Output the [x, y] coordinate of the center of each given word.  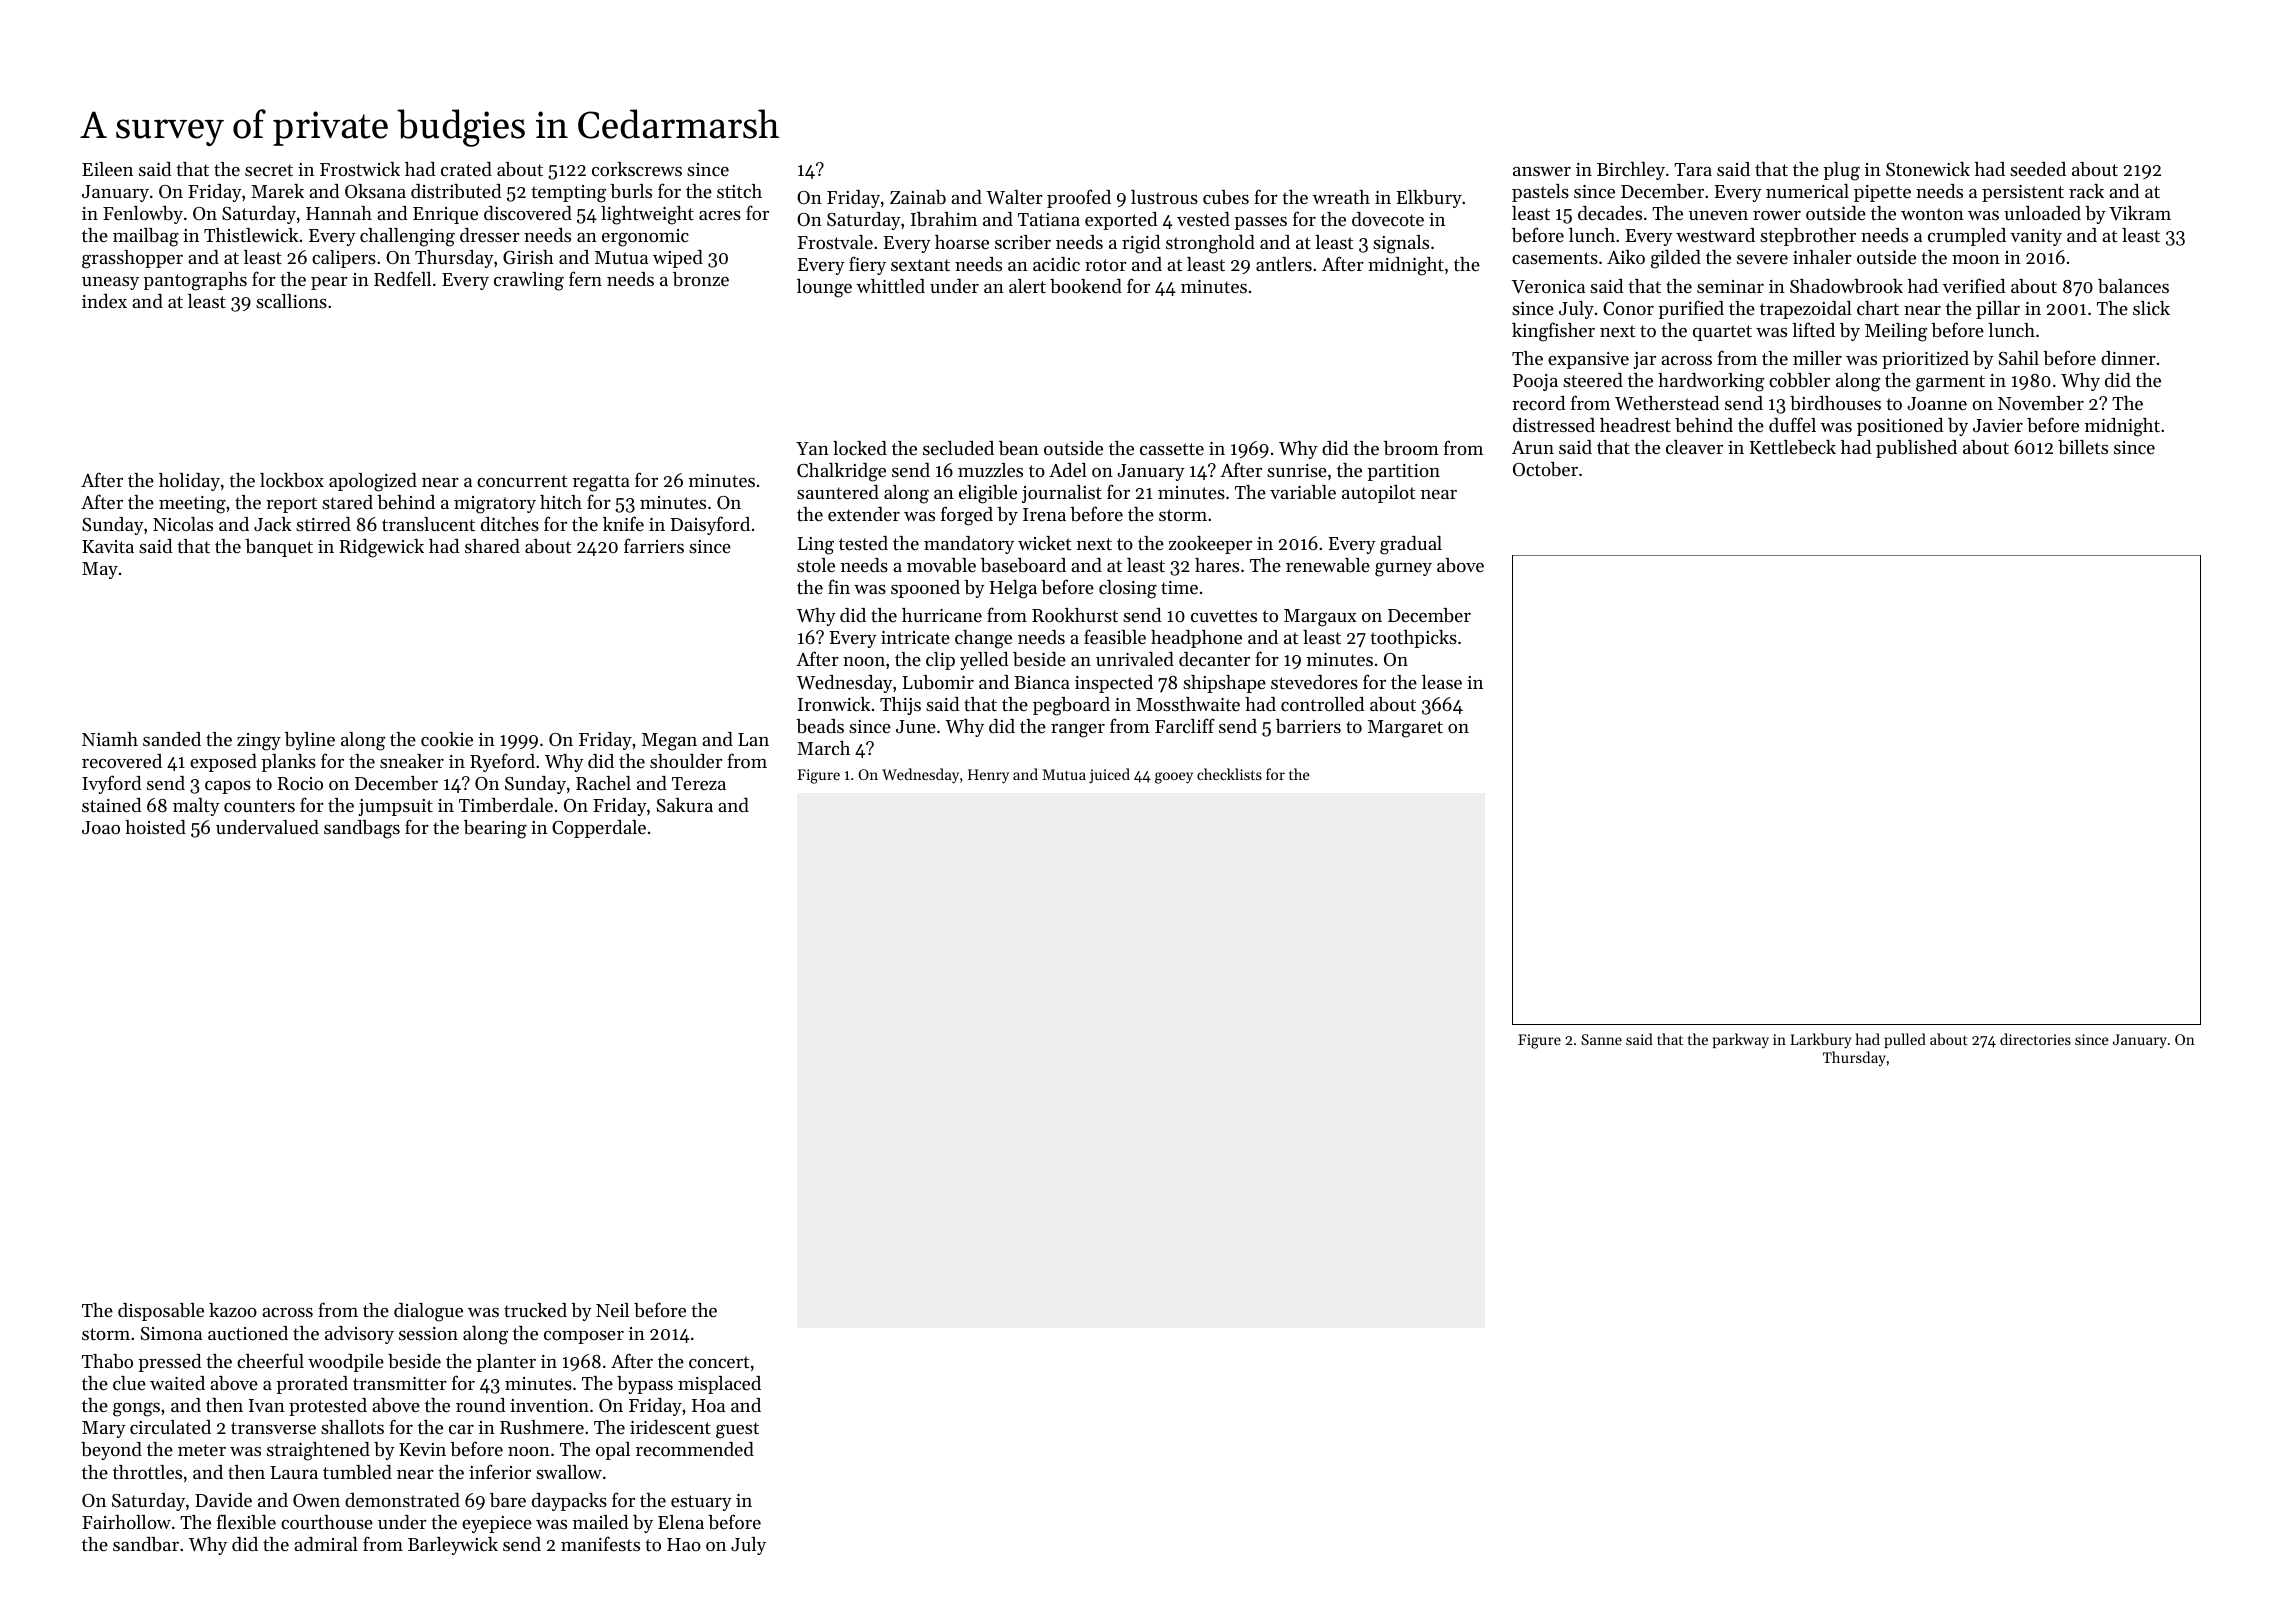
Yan [812, 448]
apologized [373, 482]
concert [719, 1362]
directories [2035, 1039]
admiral [326, 1544]
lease [1442, 682]
